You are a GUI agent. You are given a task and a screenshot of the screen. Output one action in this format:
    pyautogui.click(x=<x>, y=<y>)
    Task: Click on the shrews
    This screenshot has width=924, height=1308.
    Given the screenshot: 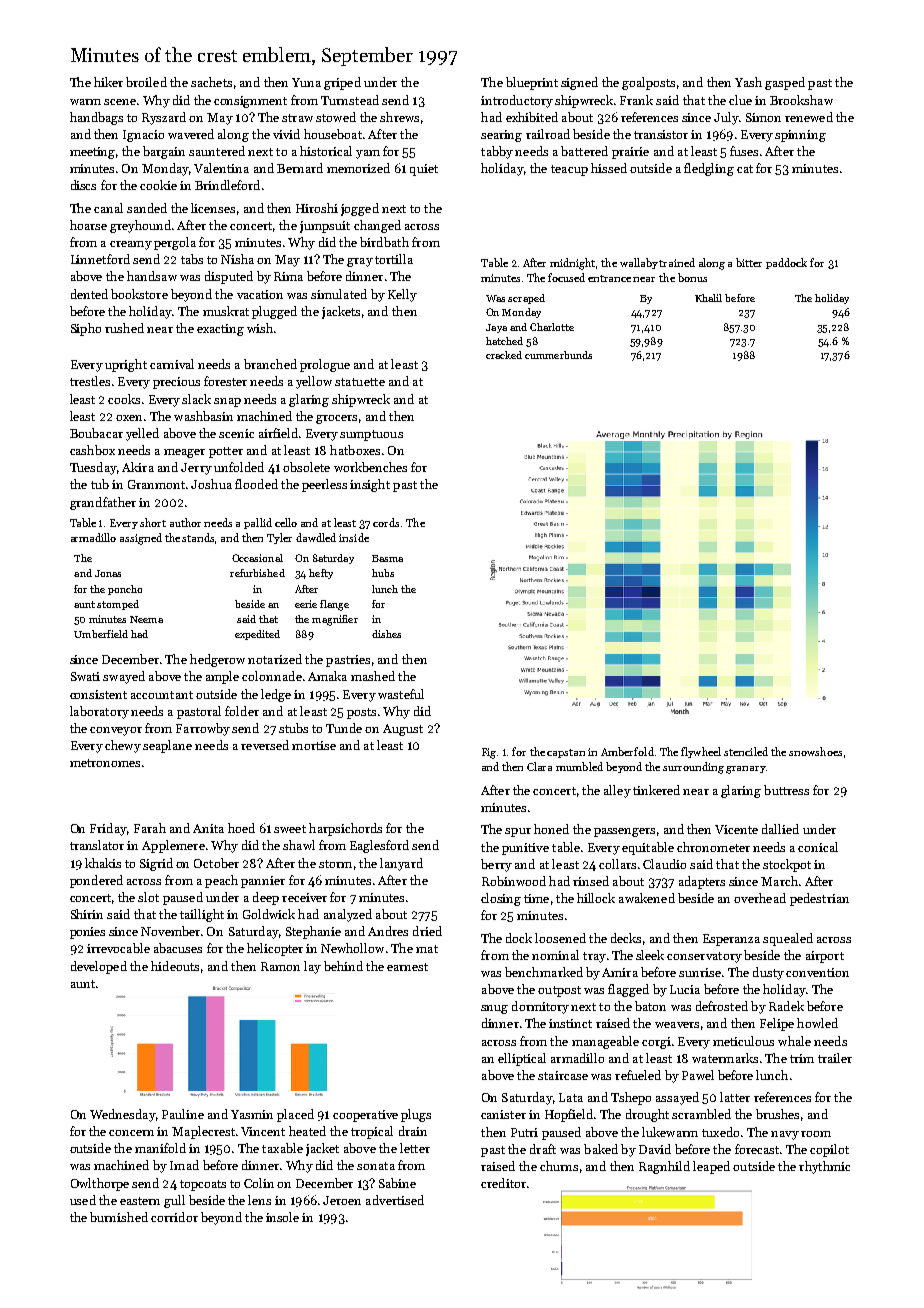 What is the action you would take?
    pyautogui.click(x=399, y=117)
